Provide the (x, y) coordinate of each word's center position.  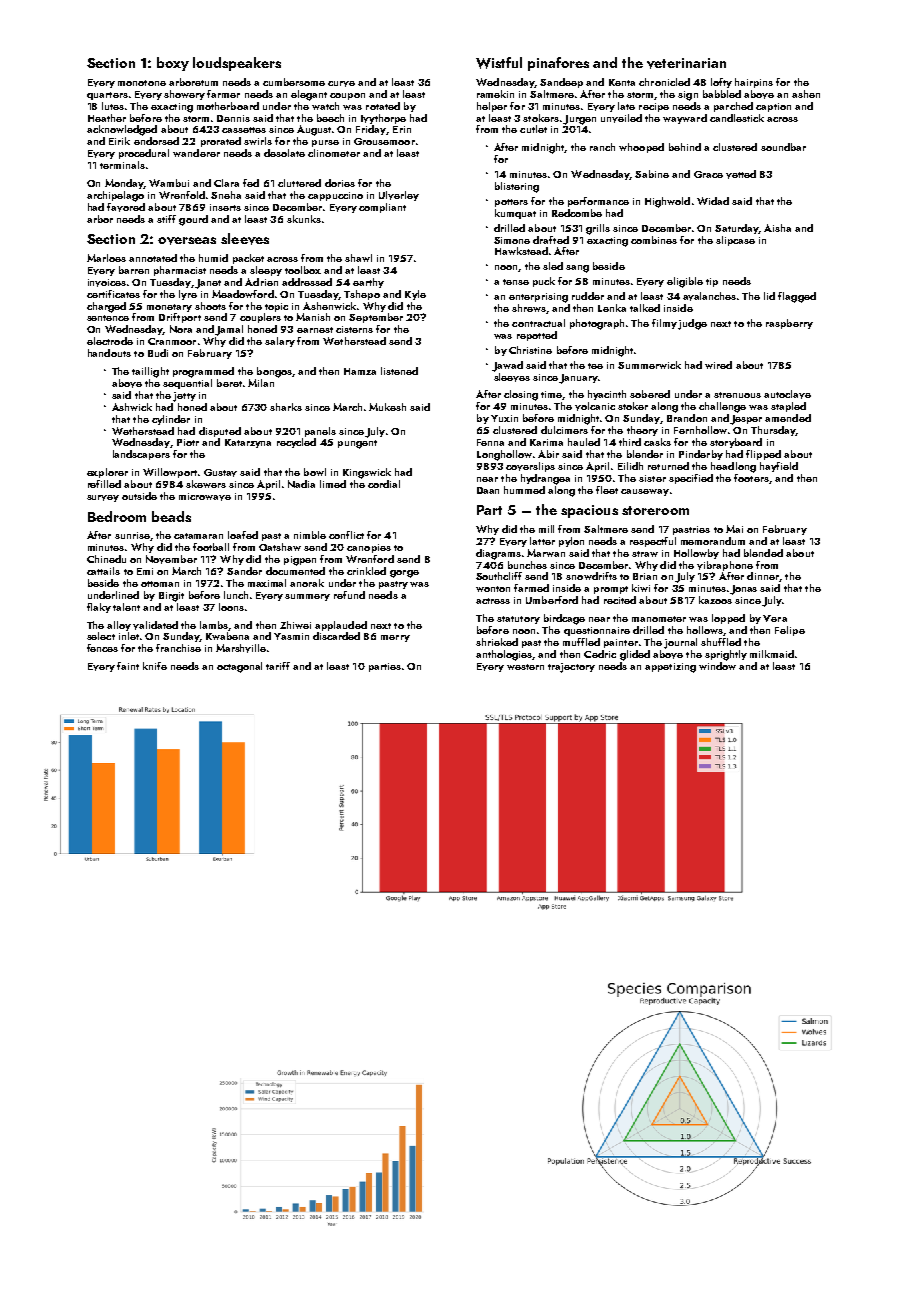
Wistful (499, 63)
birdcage (564, 619)
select (101, 636)
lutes (113, 106)
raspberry (789, 324)
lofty (721, 83)
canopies (369, 548)
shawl (358, 258)
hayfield (779, 467)
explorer (107, 473)
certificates (113, 294)
